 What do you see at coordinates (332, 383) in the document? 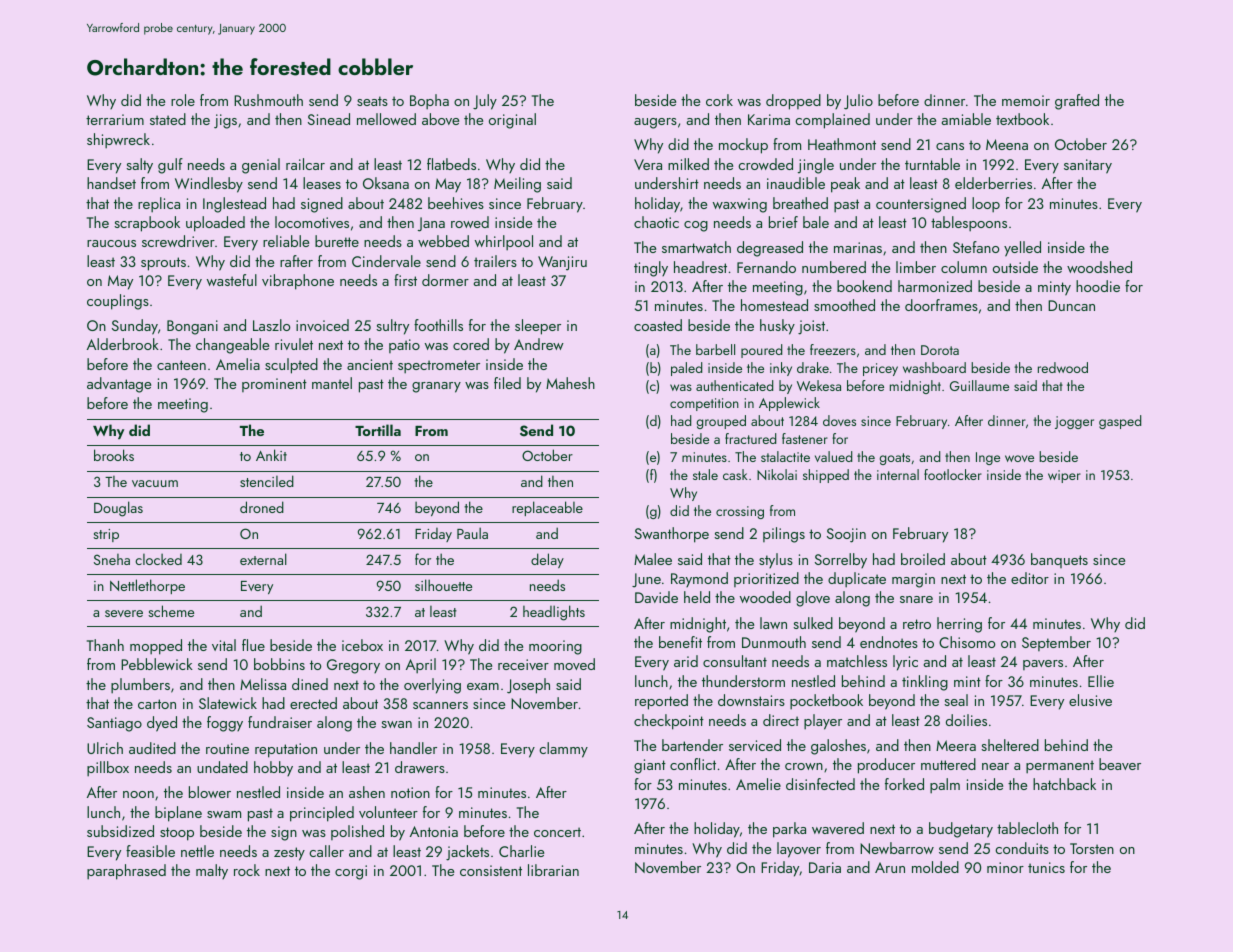
I see `mantel` at bounding box center [332, 383].
